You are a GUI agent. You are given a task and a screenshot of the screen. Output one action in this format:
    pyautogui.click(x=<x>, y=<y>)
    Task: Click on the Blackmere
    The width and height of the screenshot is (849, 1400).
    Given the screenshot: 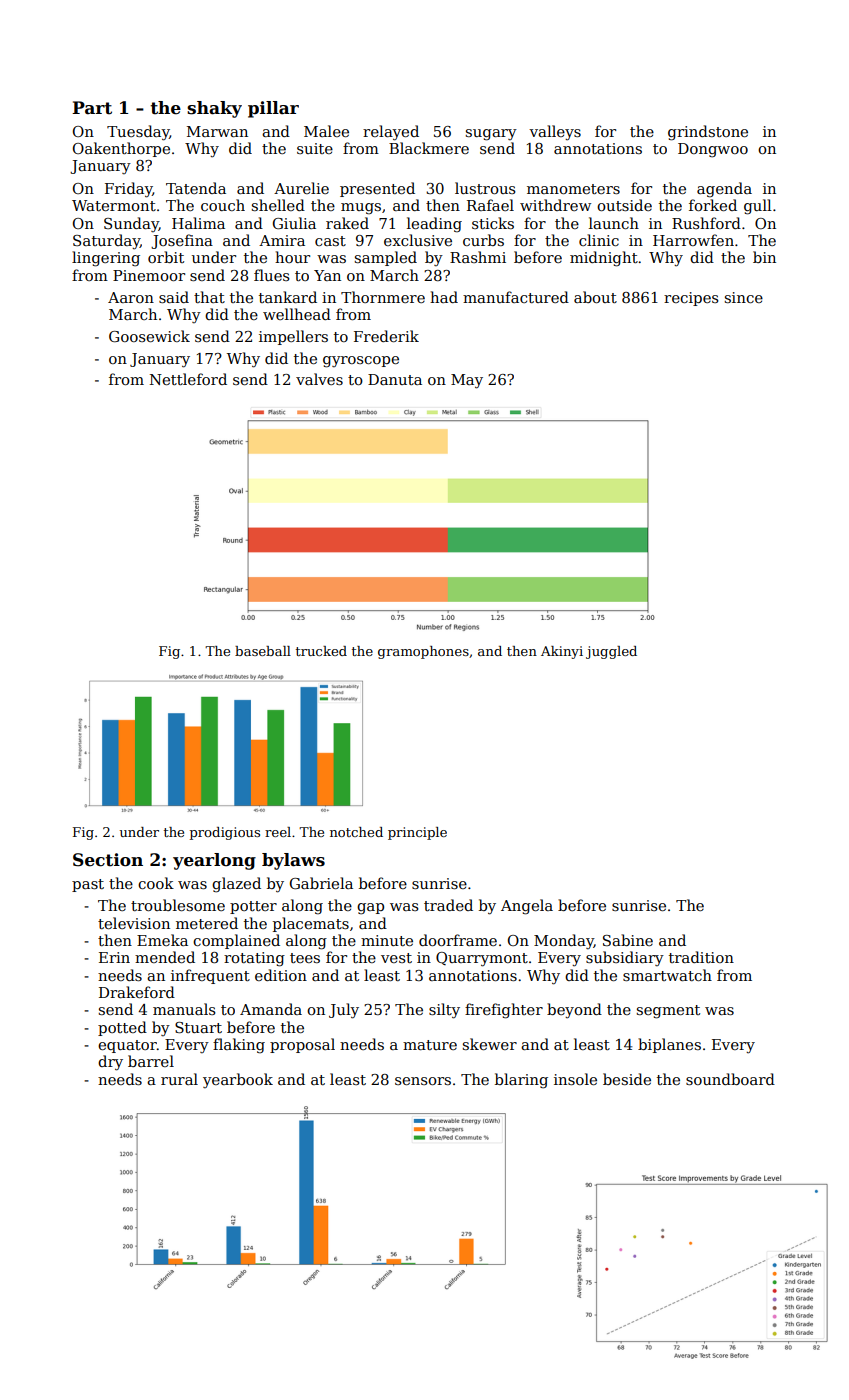 What is the action you would take?
    pyautogui.click(x=429, y=148)
